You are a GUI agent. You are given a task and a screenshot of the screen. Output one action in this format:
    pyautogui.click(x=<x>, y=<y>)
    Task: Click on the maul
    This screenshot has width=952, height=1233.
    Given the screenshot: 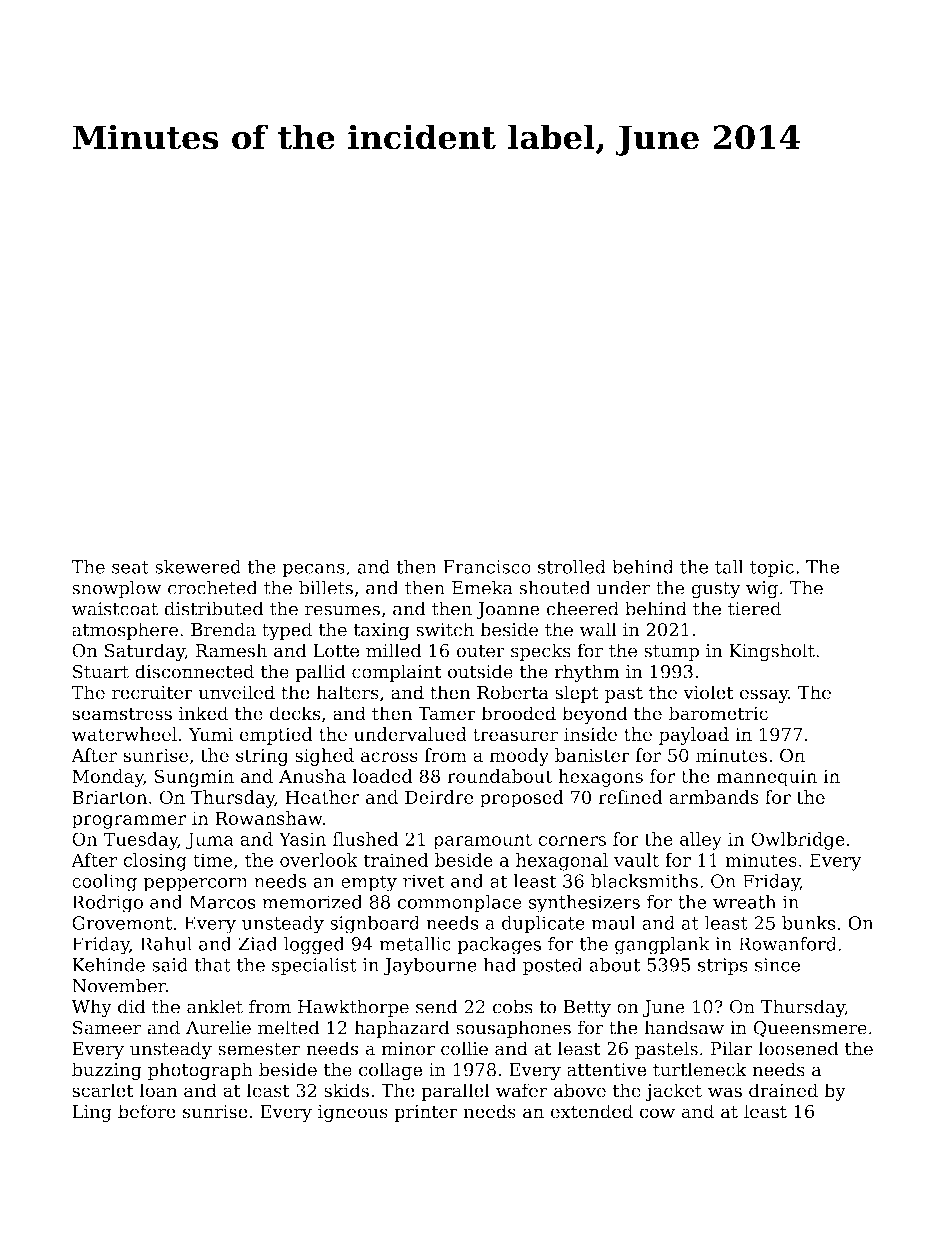 What is the action you would take?
    pyautogui.click(x=614, y=923)
